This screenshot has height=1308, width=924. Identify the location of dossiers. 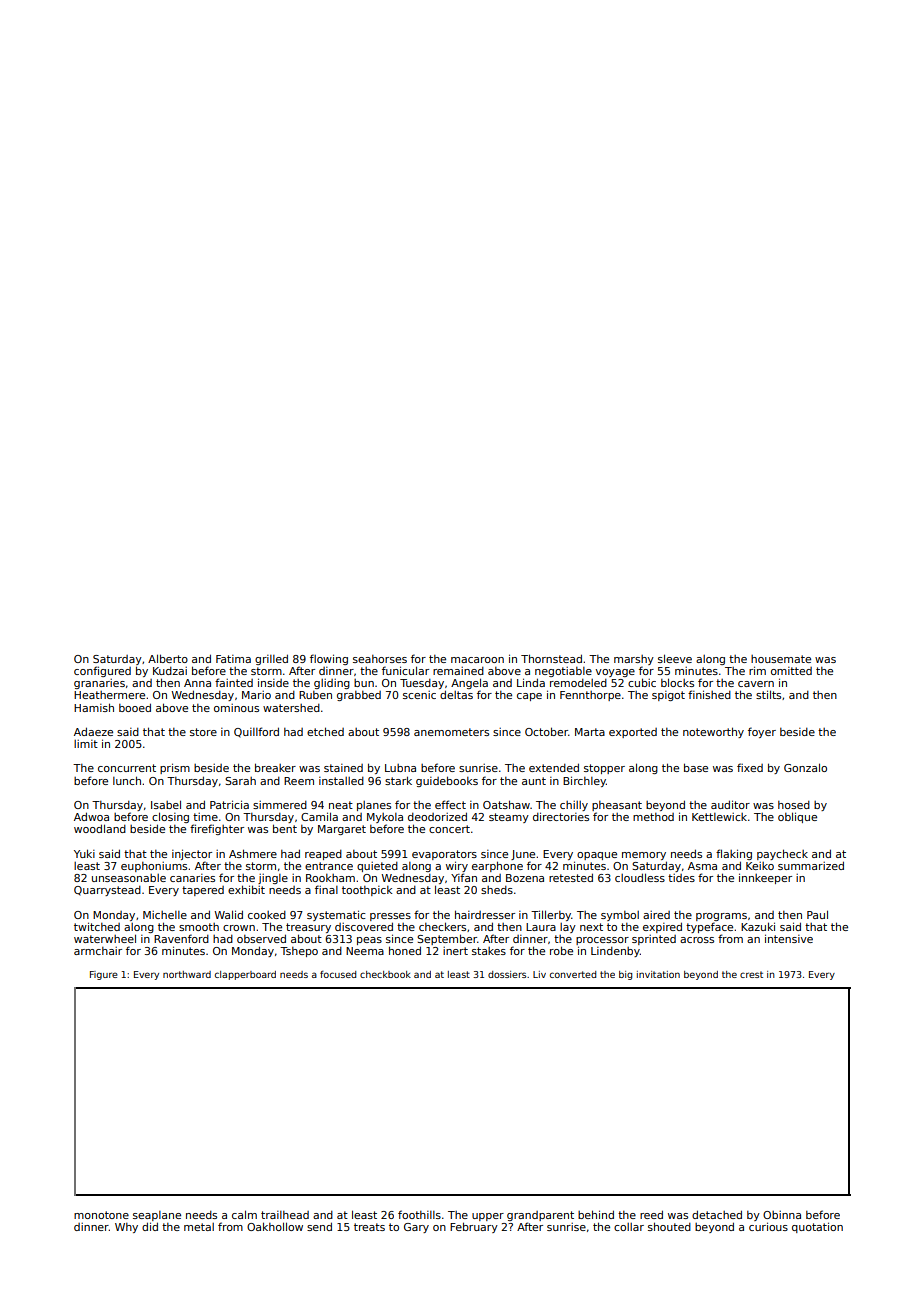
(507, 974).
